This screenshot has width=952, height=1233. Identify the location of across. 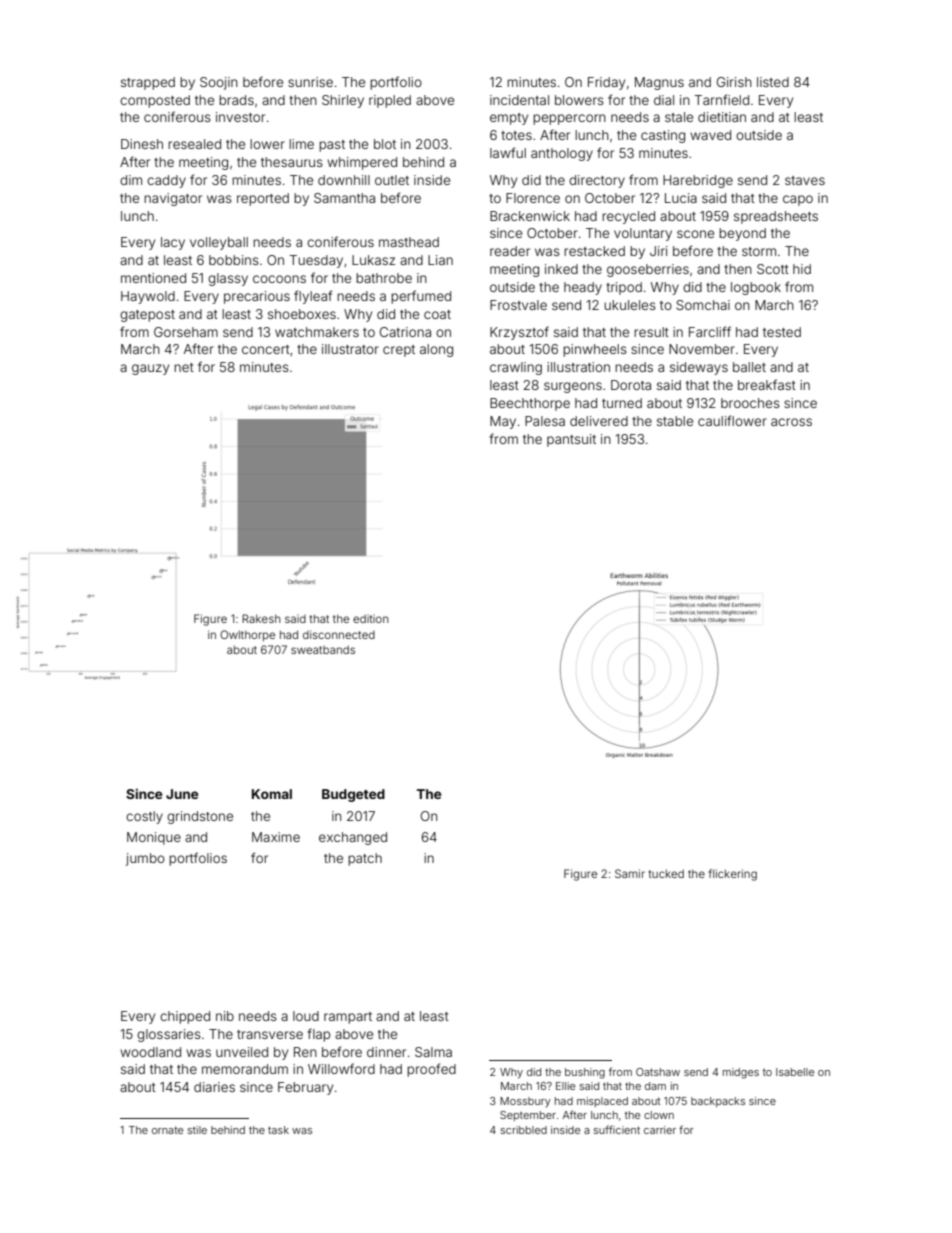
(791, 422).
